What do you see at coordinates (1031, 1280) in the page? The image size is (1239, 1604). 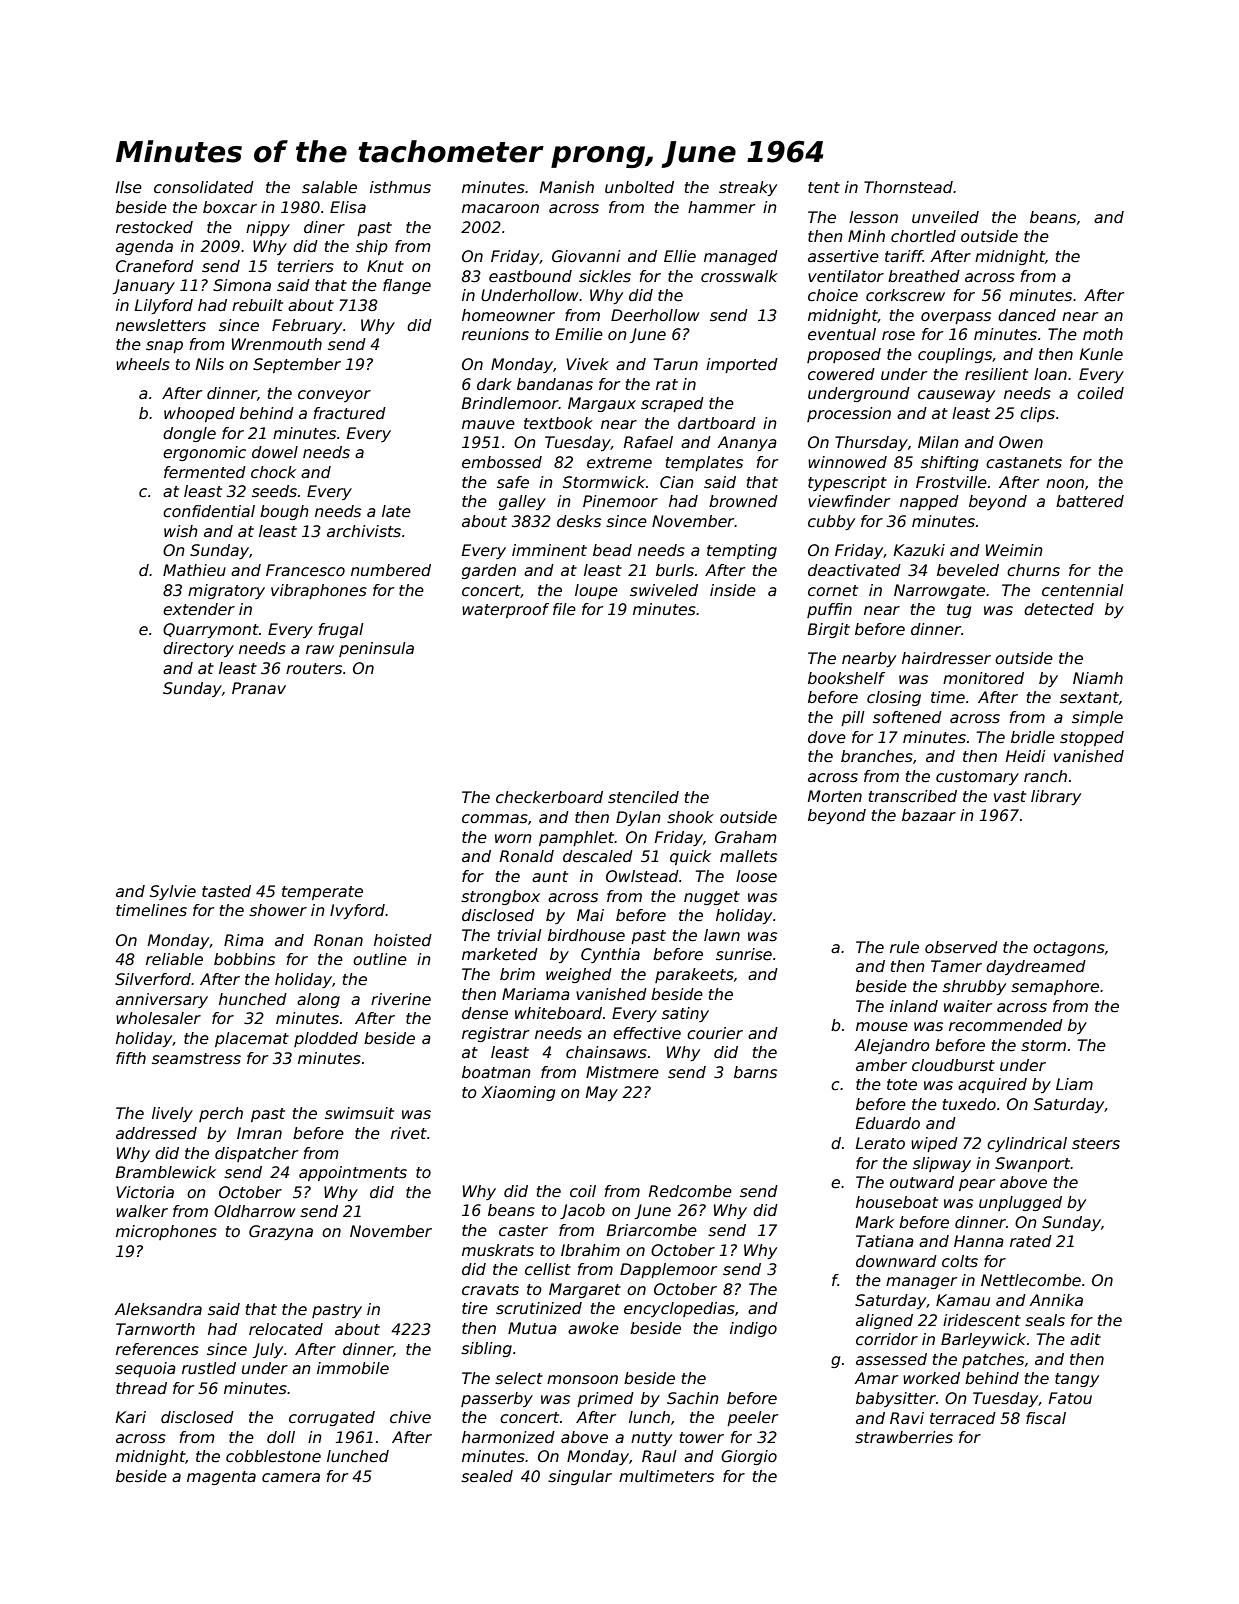 I see `Nettlecombe` at bounding box center [1031, 1280].
